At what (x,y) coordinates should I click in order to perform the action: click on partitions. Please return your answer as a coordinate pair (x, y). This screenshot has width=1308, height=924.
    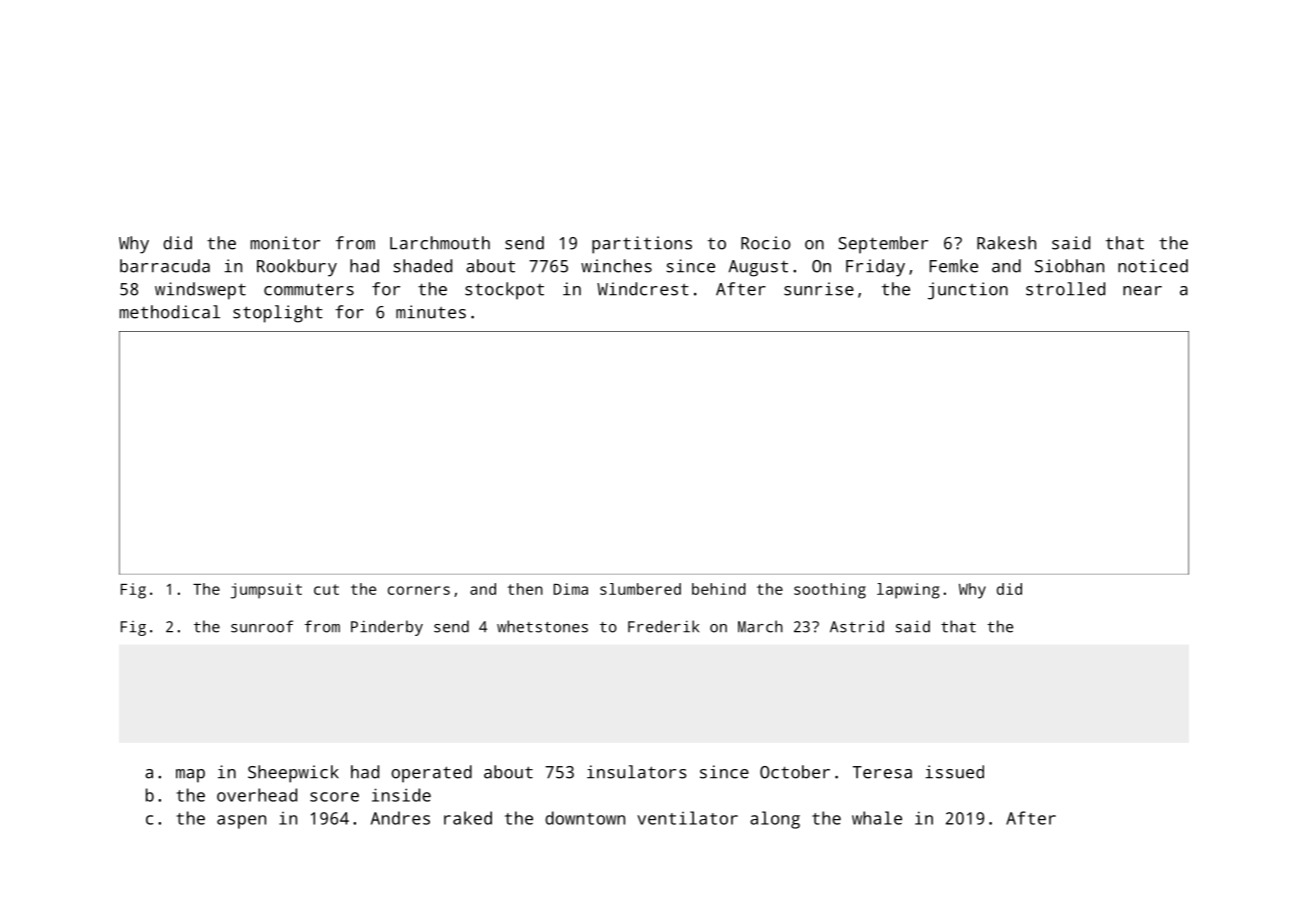
    Looking at the image, I should click on (642, 245).
